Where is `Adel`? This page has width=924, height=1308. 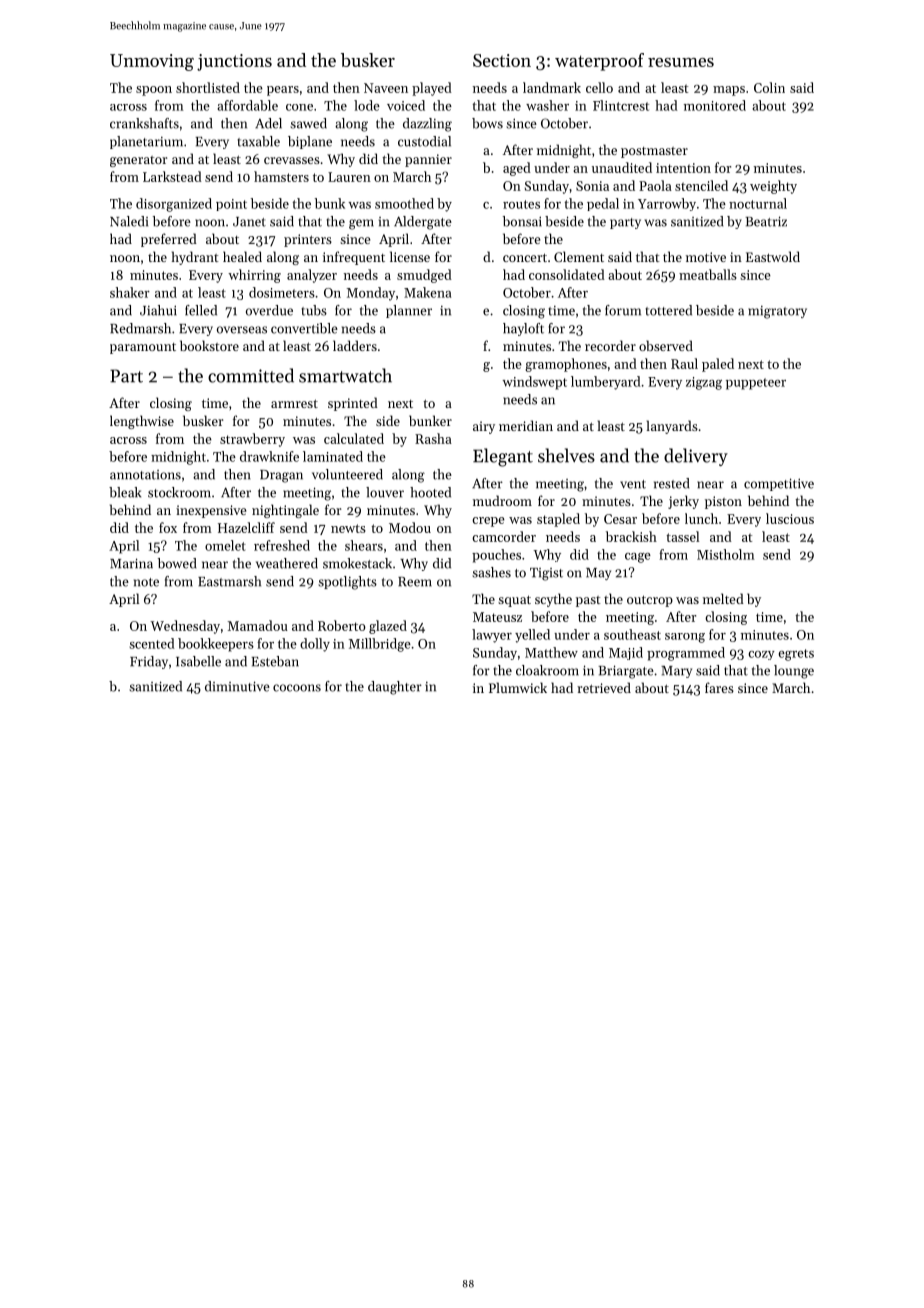
Adel is located at coordinates (268, 123).
